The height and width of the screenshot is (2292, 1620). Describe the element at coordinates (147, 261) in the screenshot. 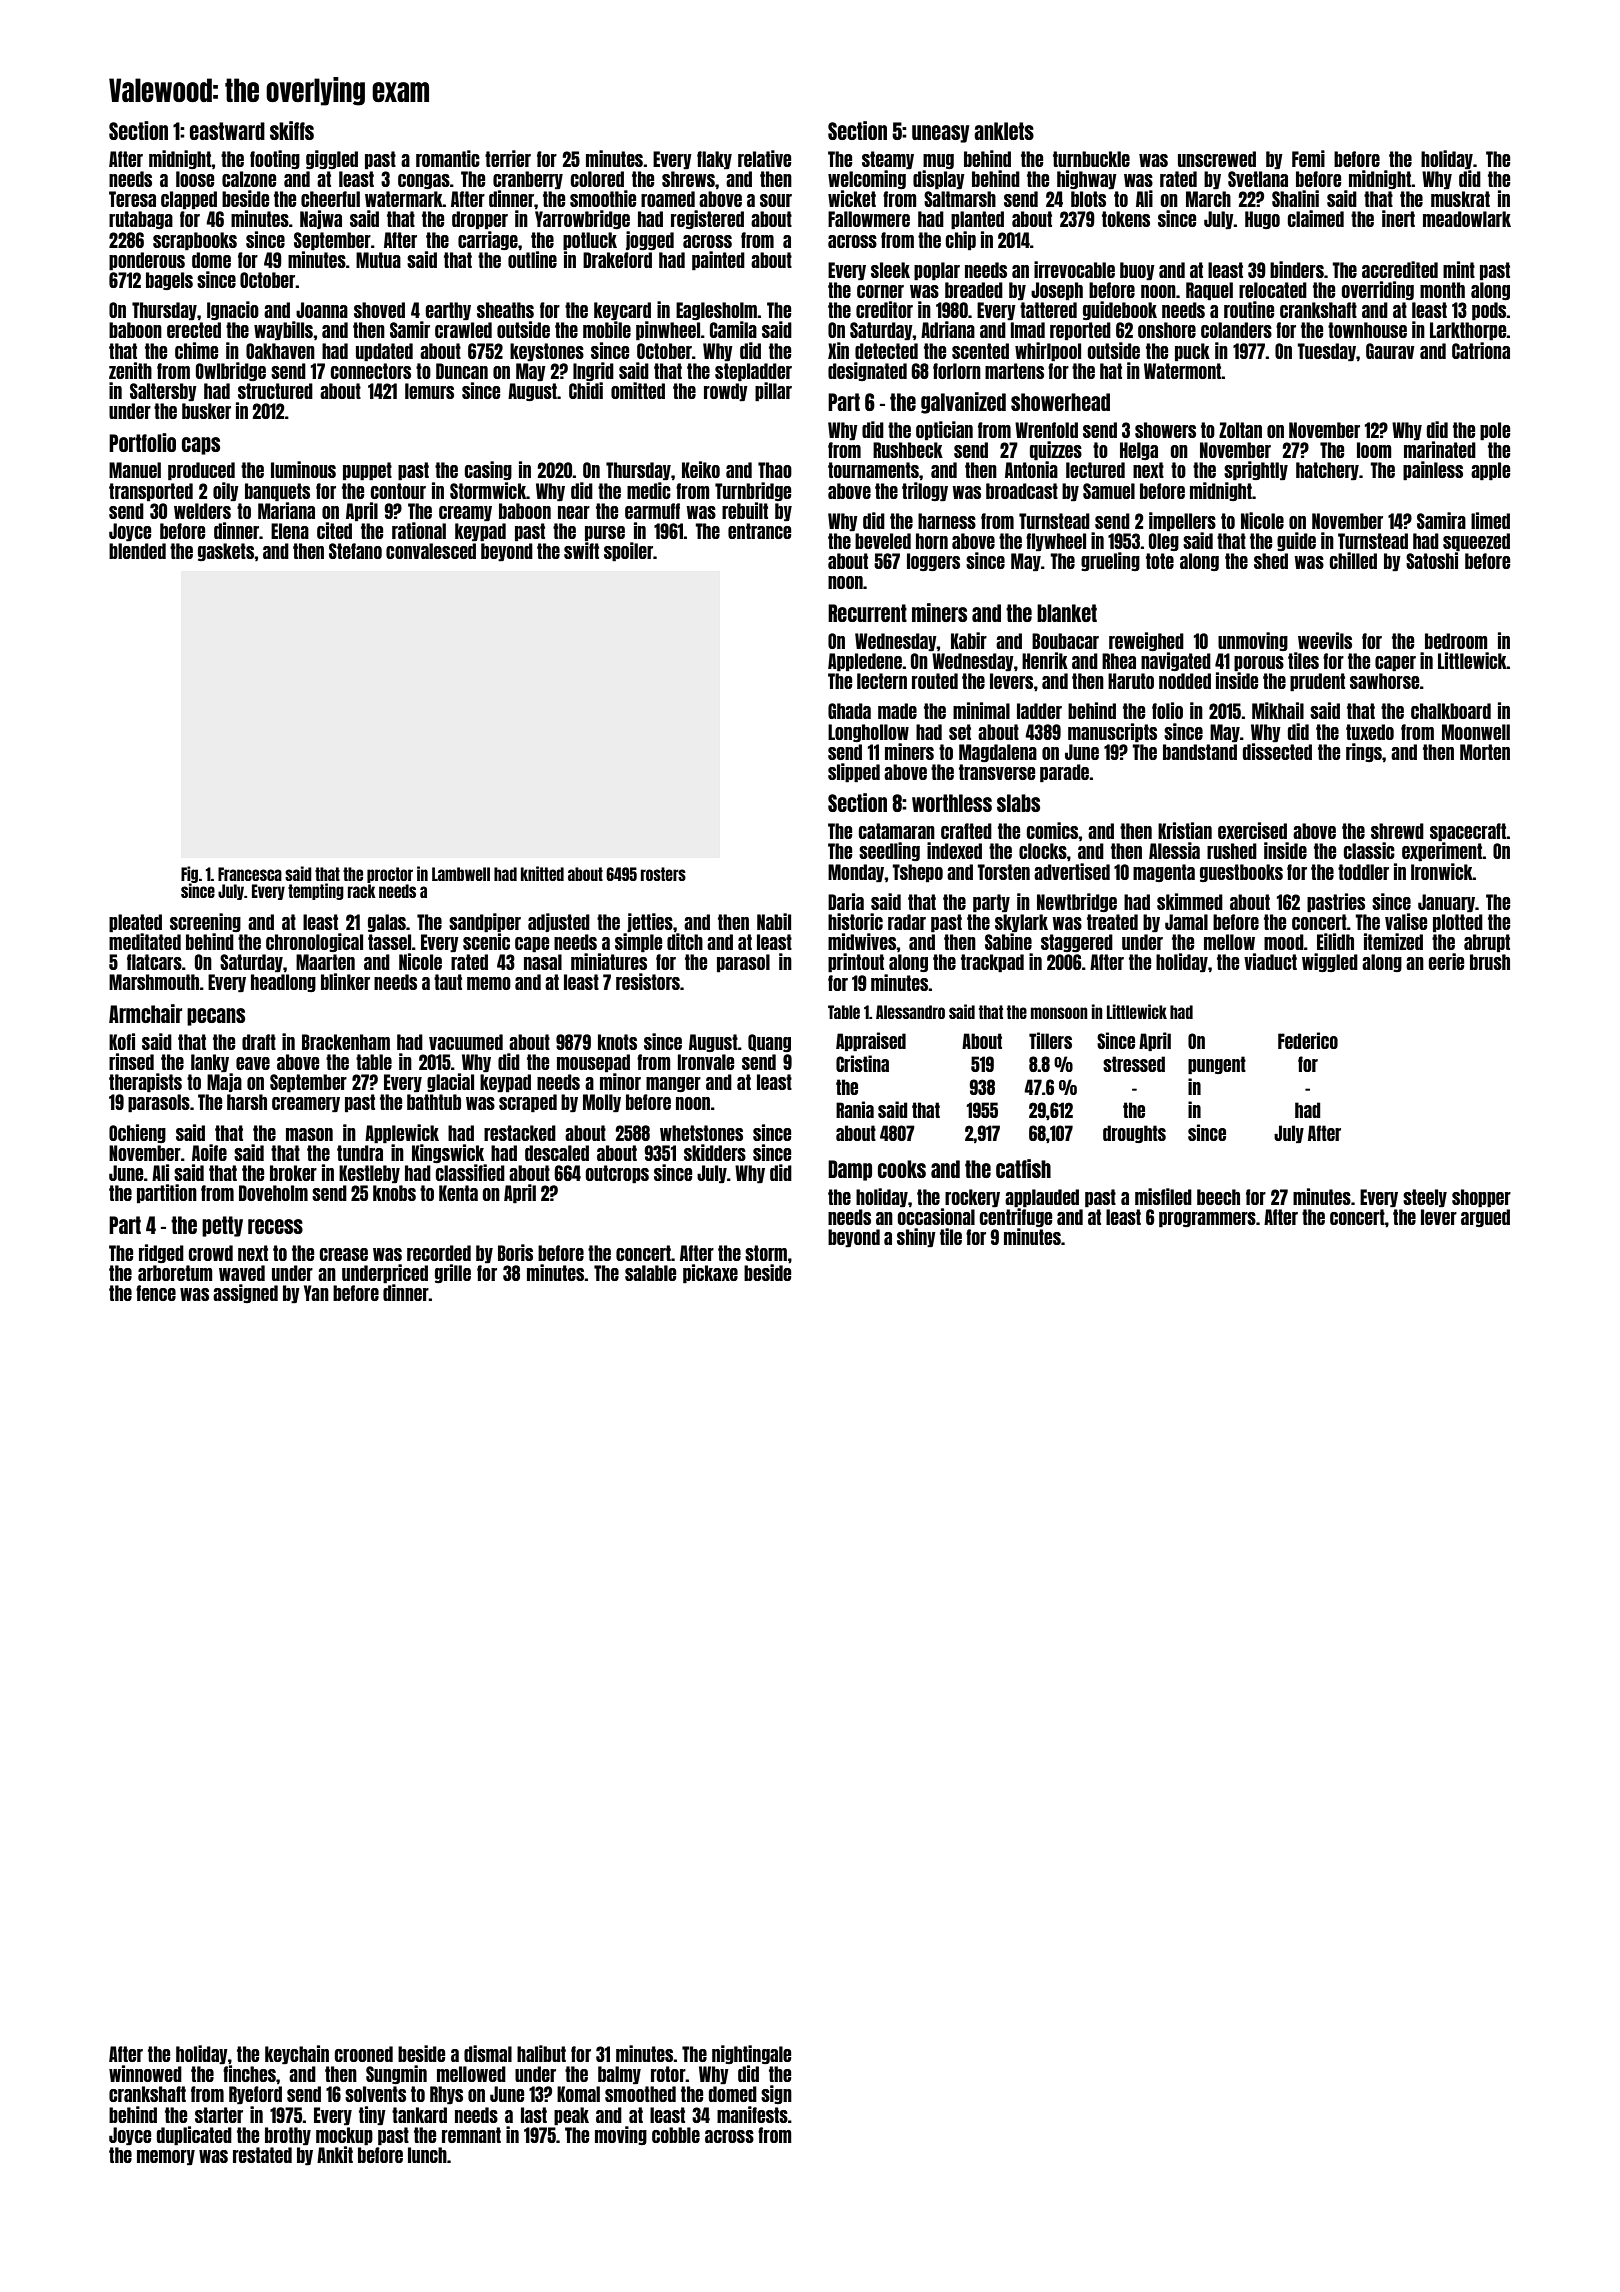

I see `ponderous` at that location.
